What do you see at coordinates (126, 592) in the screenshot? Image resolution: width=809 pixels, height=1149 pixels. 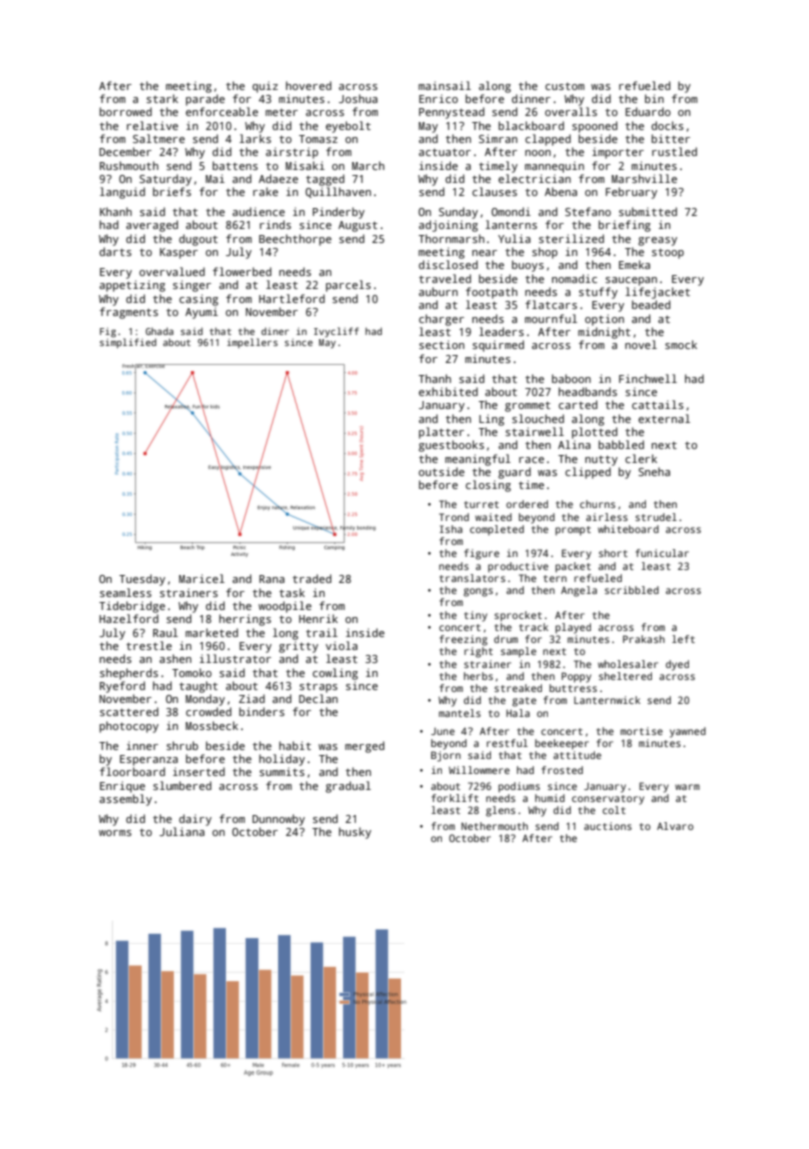 I see `seamless` at bounding box center [126, 592].
